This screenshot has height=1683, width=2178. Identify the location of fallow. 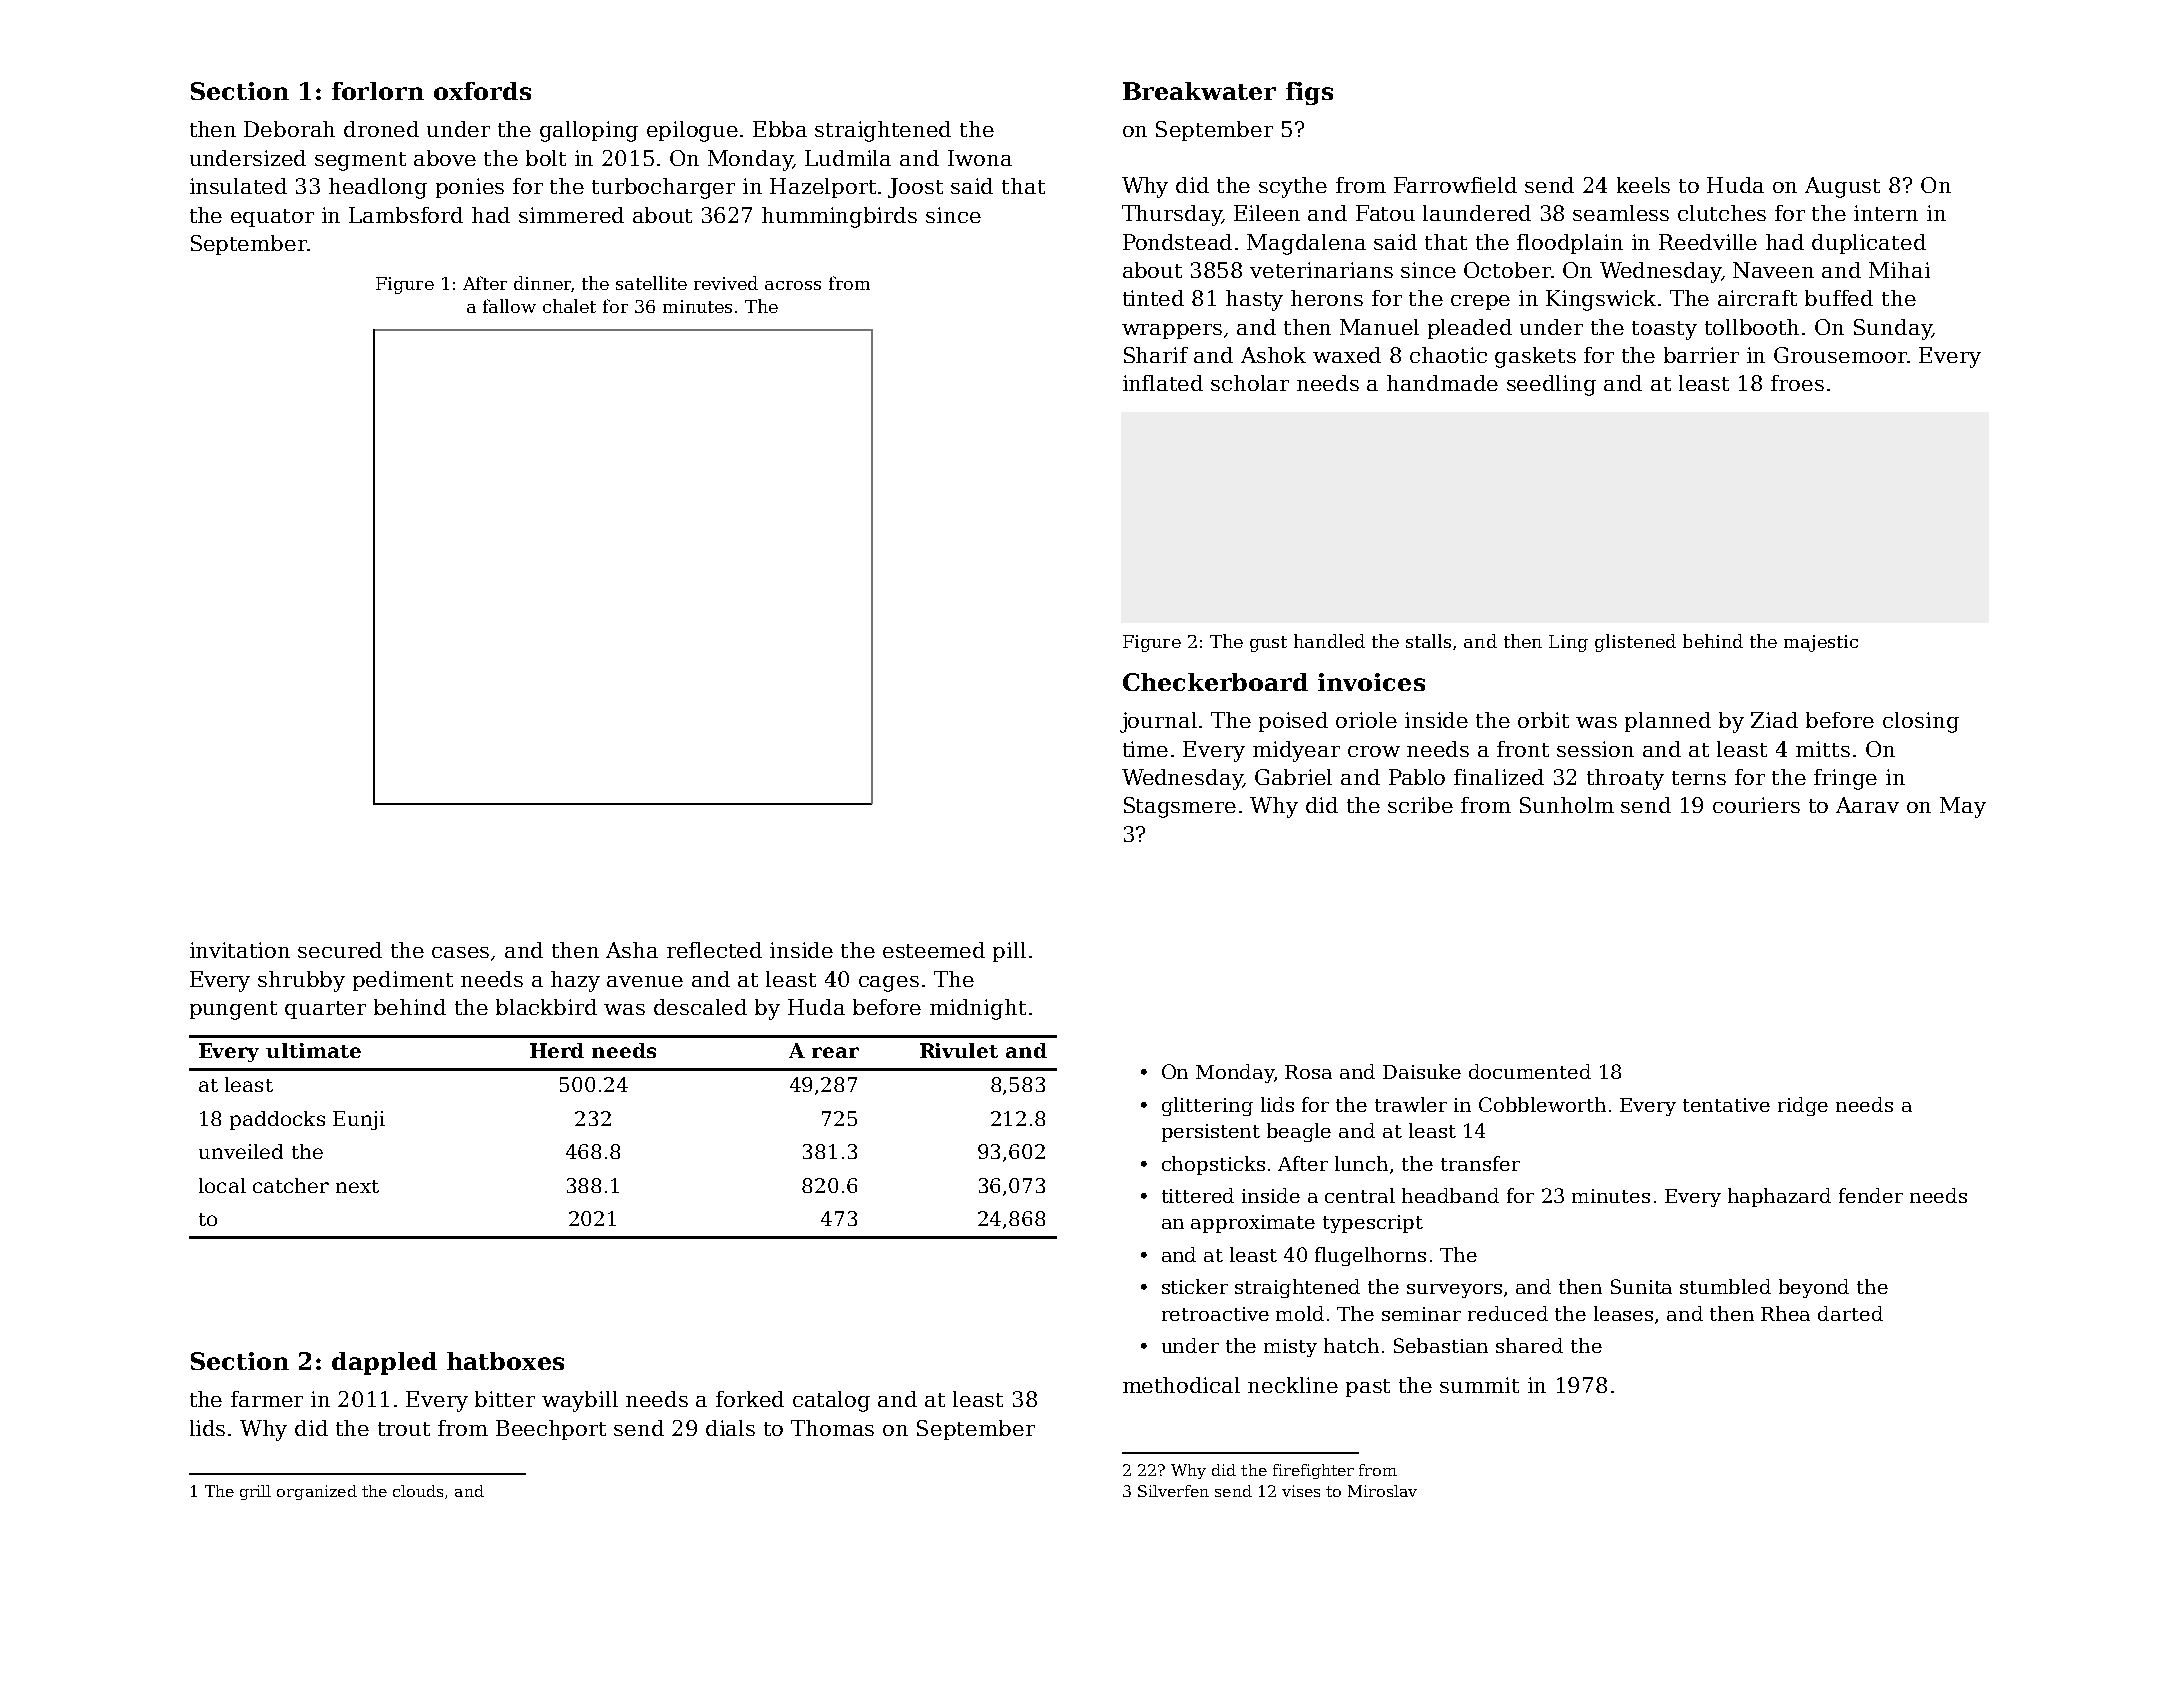
(509, 306).
